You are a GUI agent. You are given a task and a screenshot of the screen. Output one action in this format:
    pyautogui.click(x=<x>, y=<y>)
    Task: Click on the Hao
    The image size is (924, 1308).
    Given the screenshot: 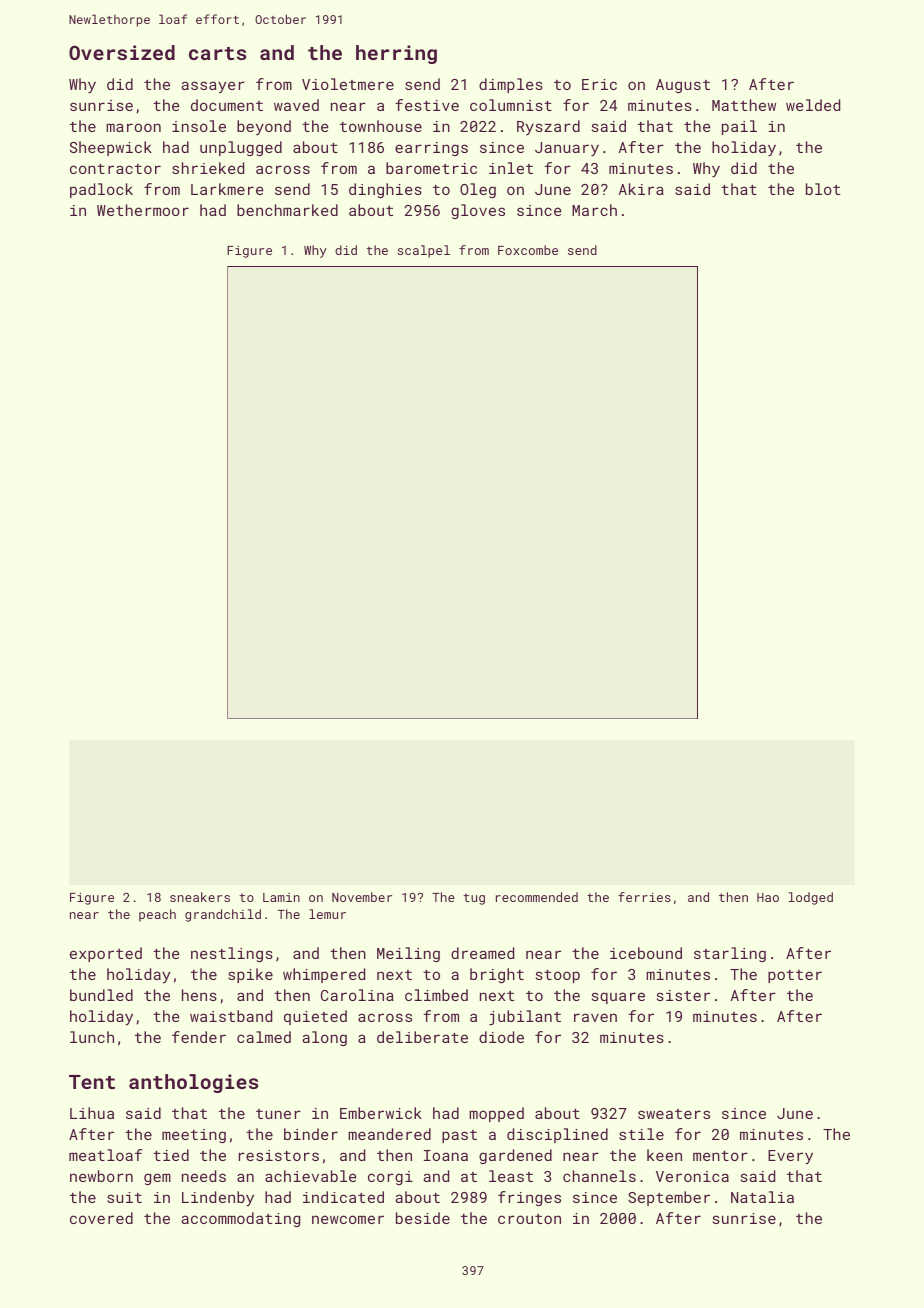 What is the action you would take?
    pyautogui.click(x=768, y=897)
